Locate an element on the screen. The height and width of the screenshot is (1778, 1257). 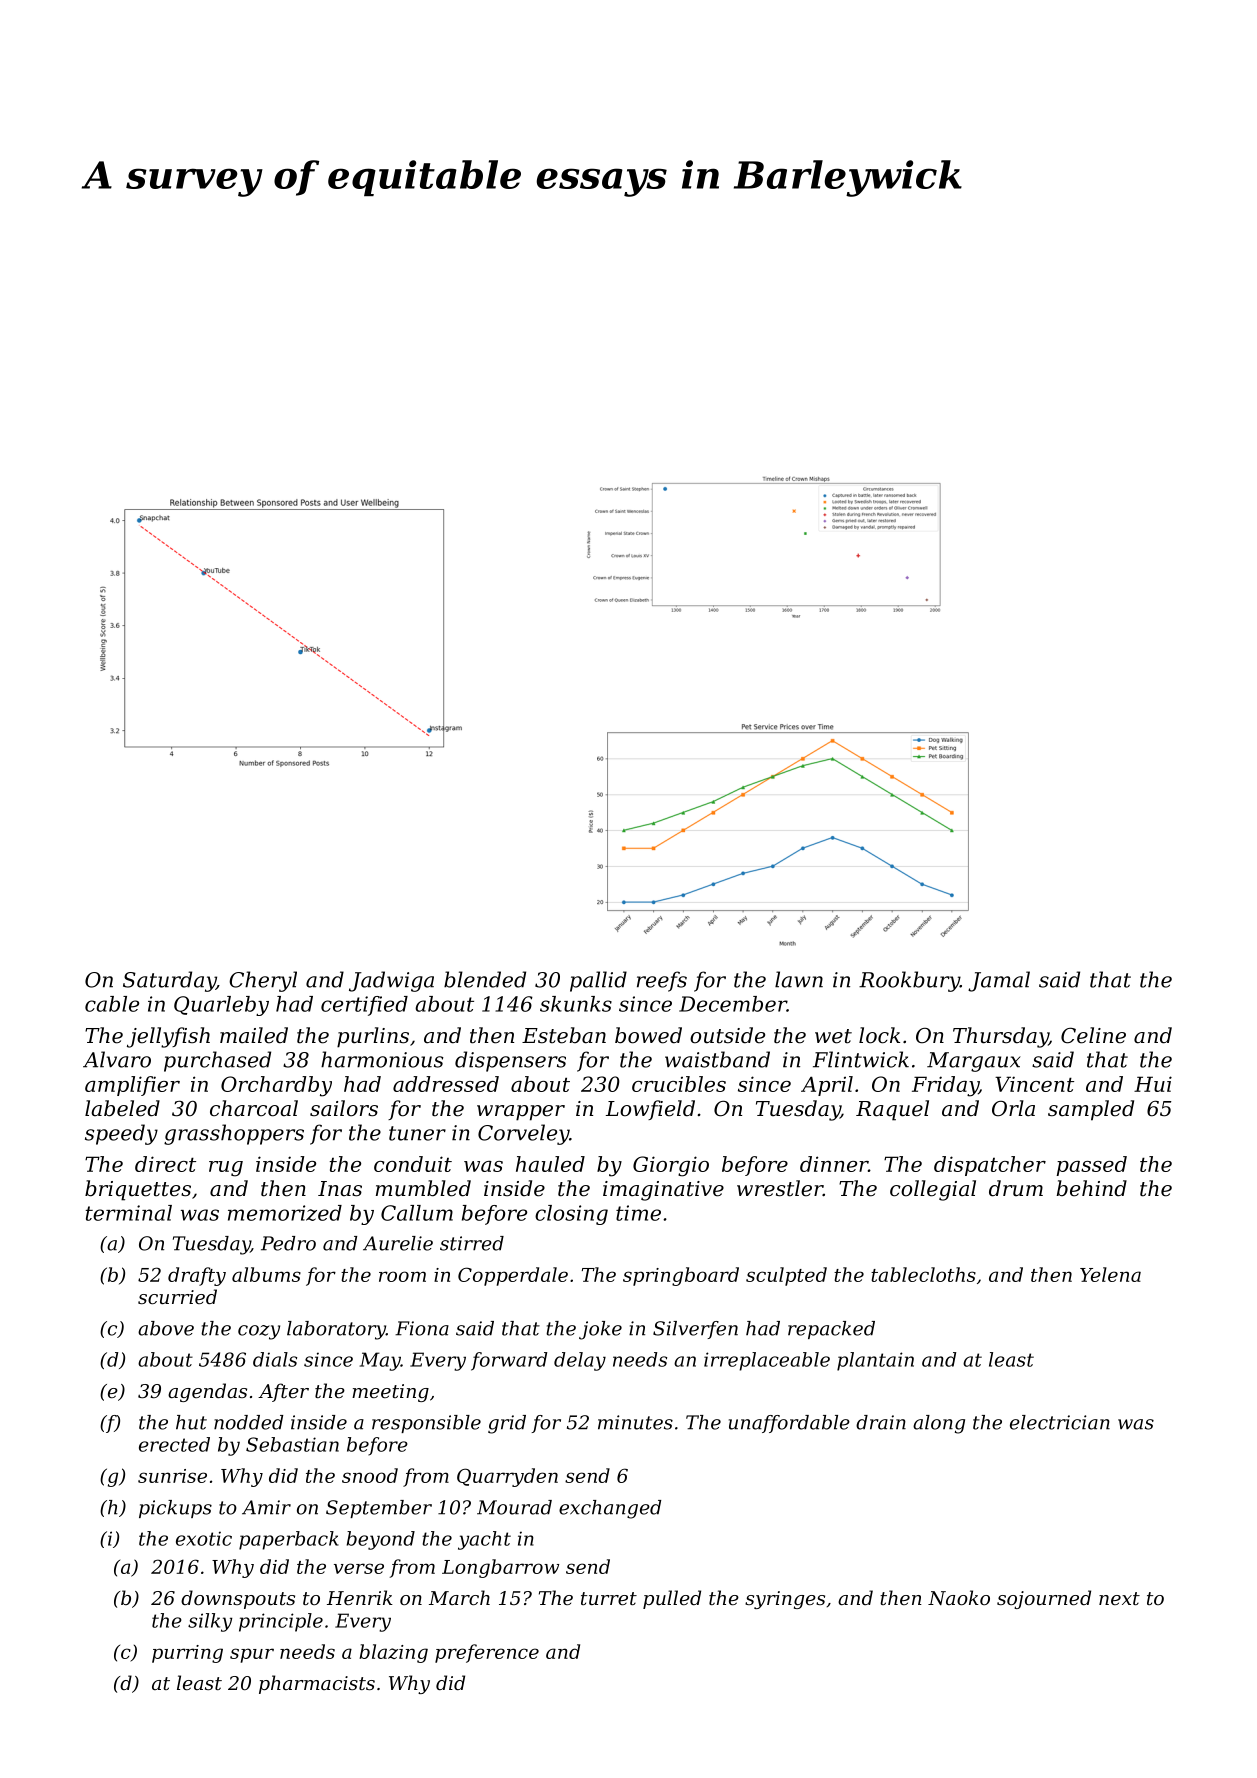
memorized is located at coordinates (285, 1213).
